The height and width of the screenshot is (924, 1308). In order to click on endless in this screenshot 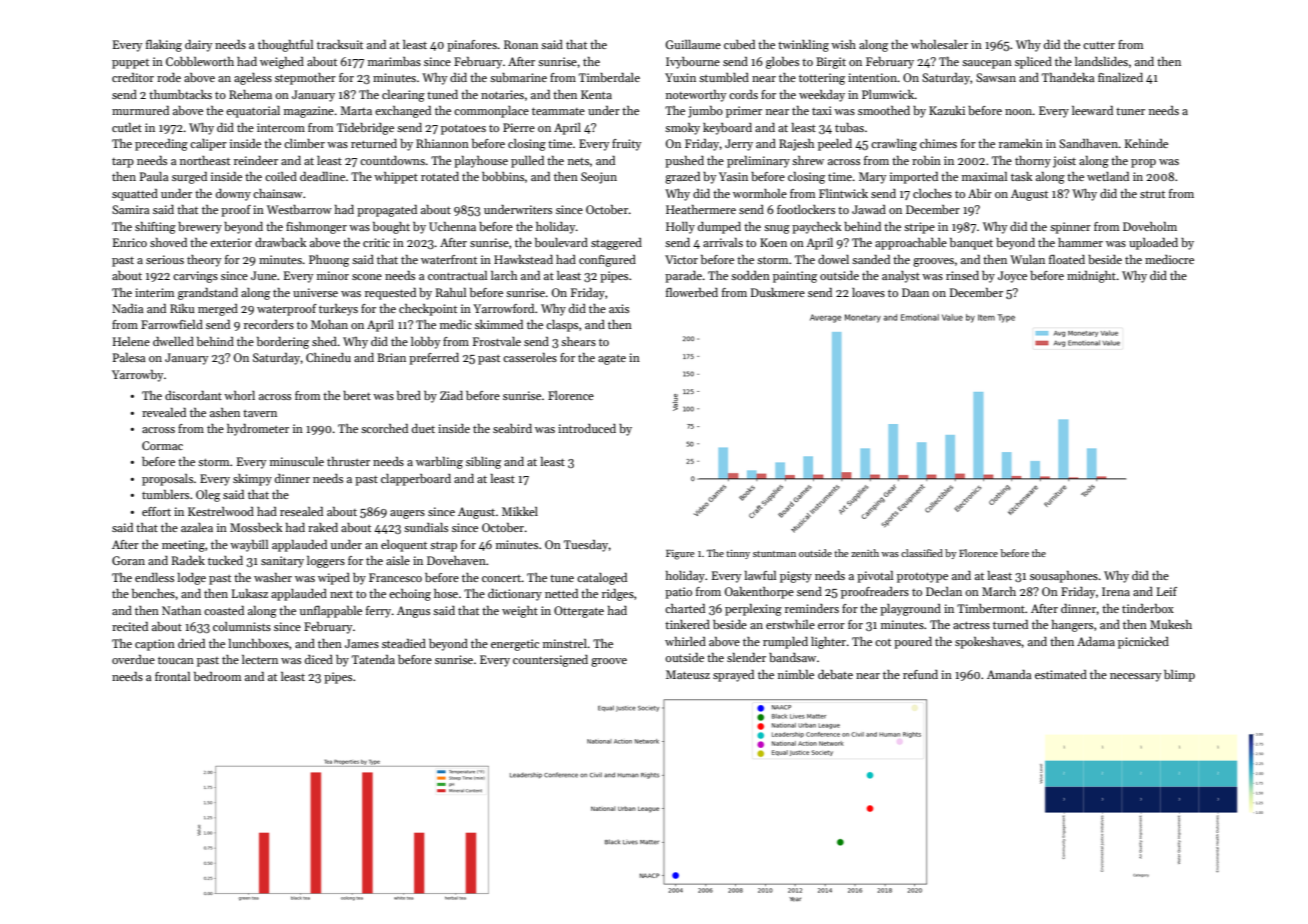, I will do `click(154, 577)`.
